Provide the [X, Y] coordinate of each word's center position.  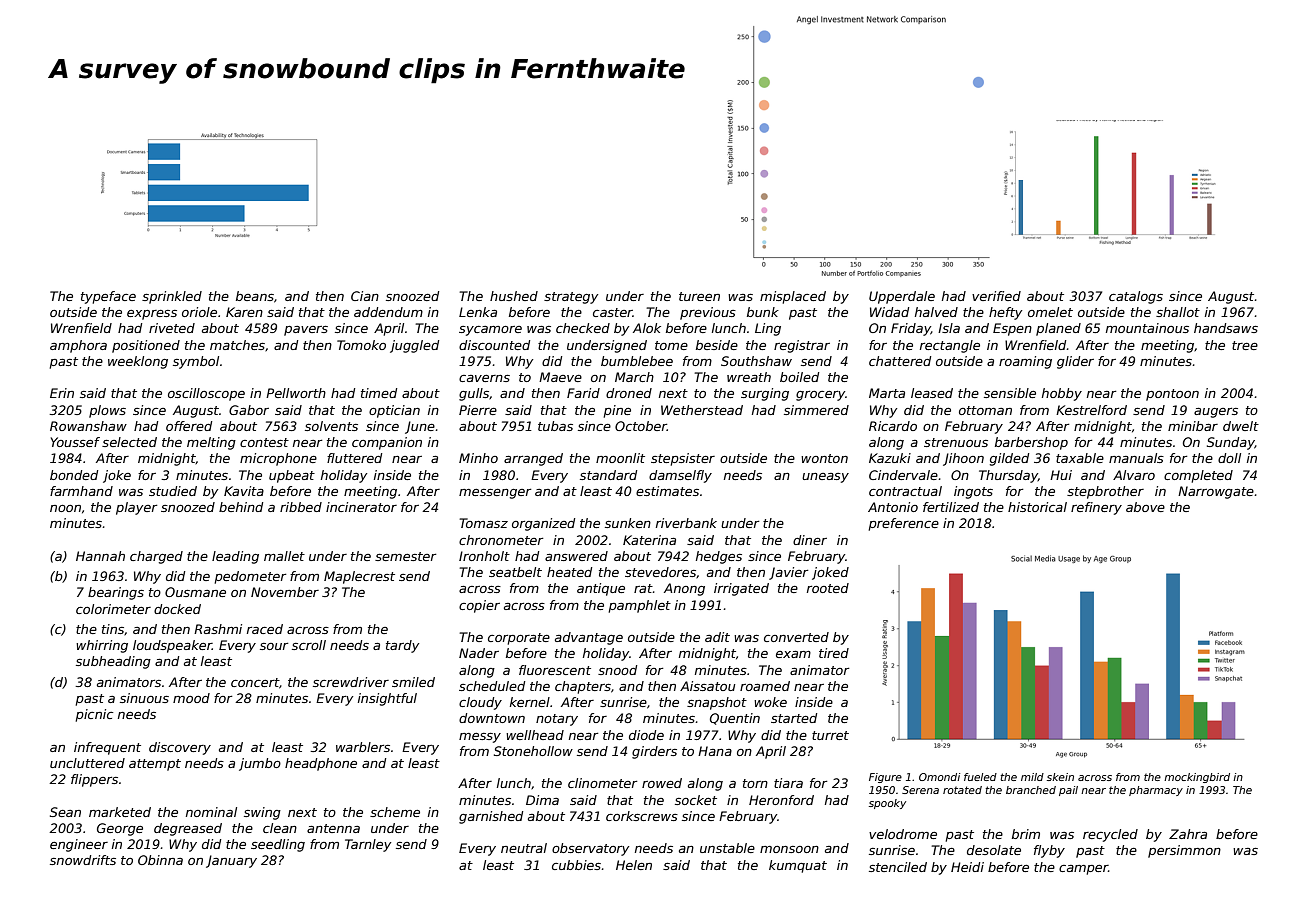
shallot [1178, 312]
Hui [1061, 475]
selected [129, 442]
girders [654, 752]
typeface [108, 297]
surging [765, 394]
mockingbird [1197, 778]
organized [543, 524]
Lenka [478, 312]
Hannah [100, 556]
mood [191, 698]
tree [1245, 345]
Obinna [160, 860]
